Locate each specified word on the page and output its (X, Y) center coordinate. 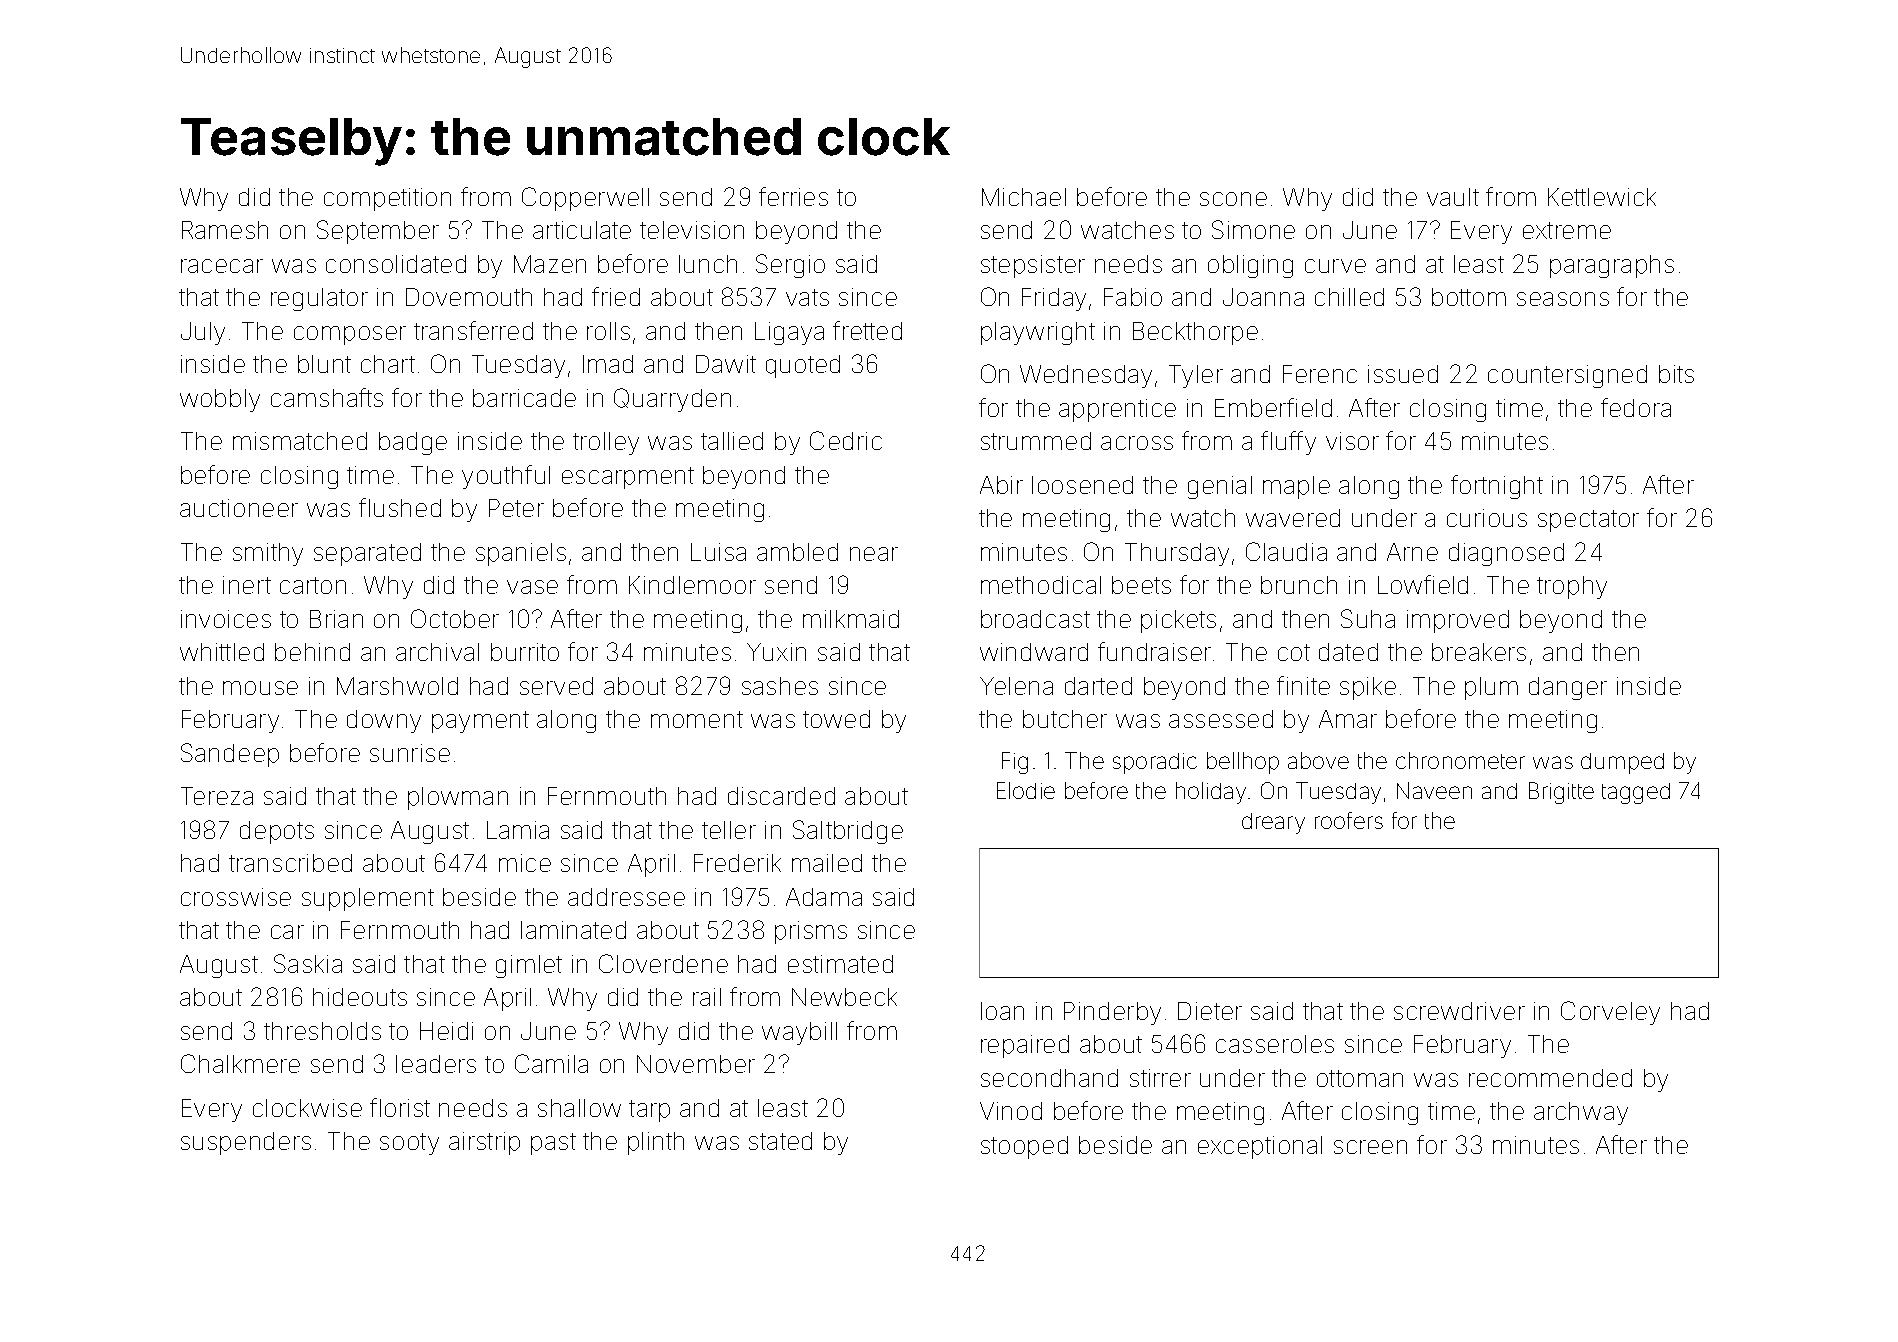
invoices (226, 619)
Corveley (1610, 1013)
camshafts (327, 397)
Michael (1024, 197)
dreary (1273, 823)
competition (387, 199)
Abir (1001, 485)
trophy (1572, 587)
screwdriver (1459, 1011)
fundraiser (1154, 651)
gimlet (529, 966)
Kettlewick (1602, 197)
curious (1487, 518)
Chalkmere (240, 1063)
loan (1002, 1011)
